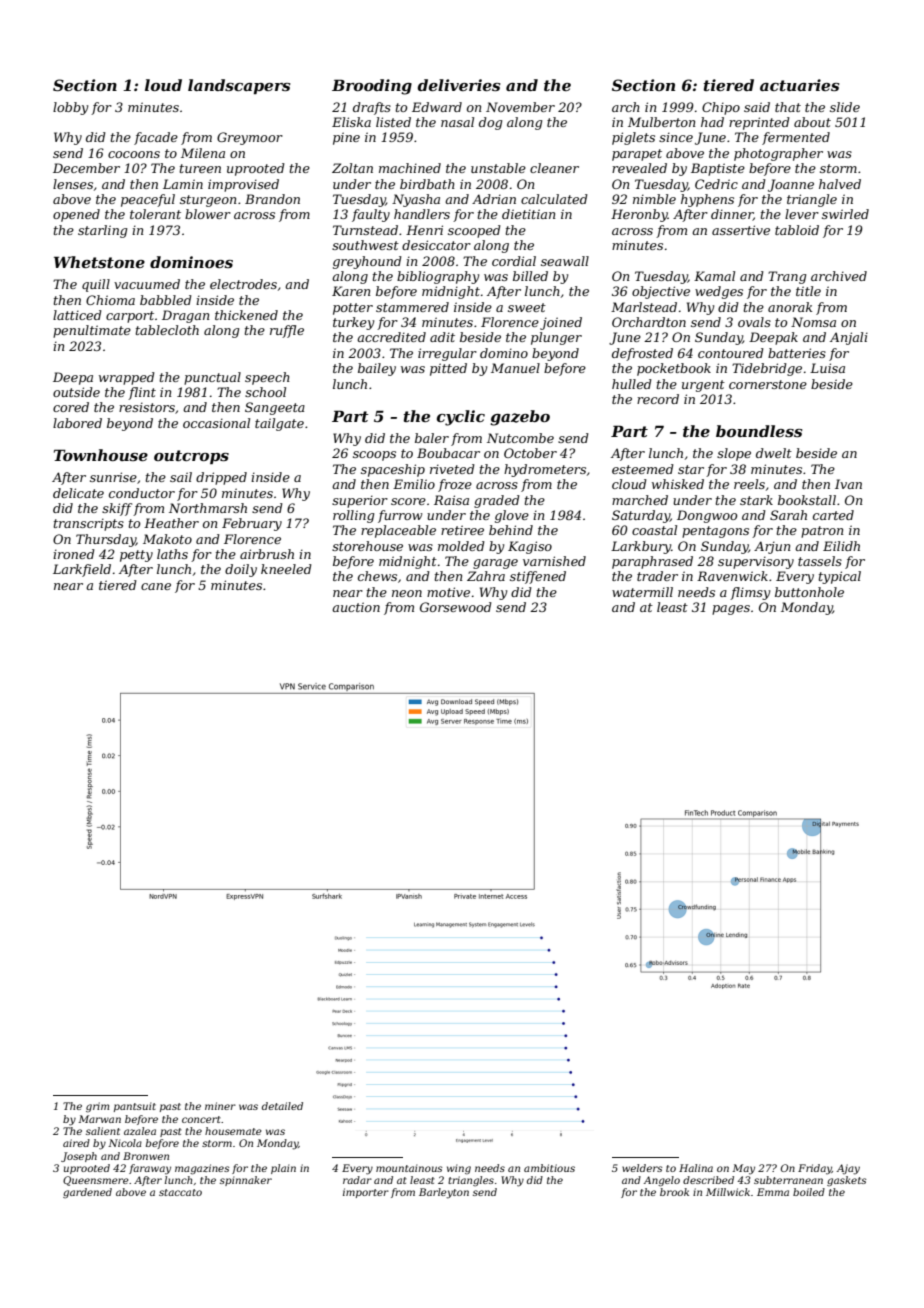  I want to click on buttonhole, so click(809, 592).
